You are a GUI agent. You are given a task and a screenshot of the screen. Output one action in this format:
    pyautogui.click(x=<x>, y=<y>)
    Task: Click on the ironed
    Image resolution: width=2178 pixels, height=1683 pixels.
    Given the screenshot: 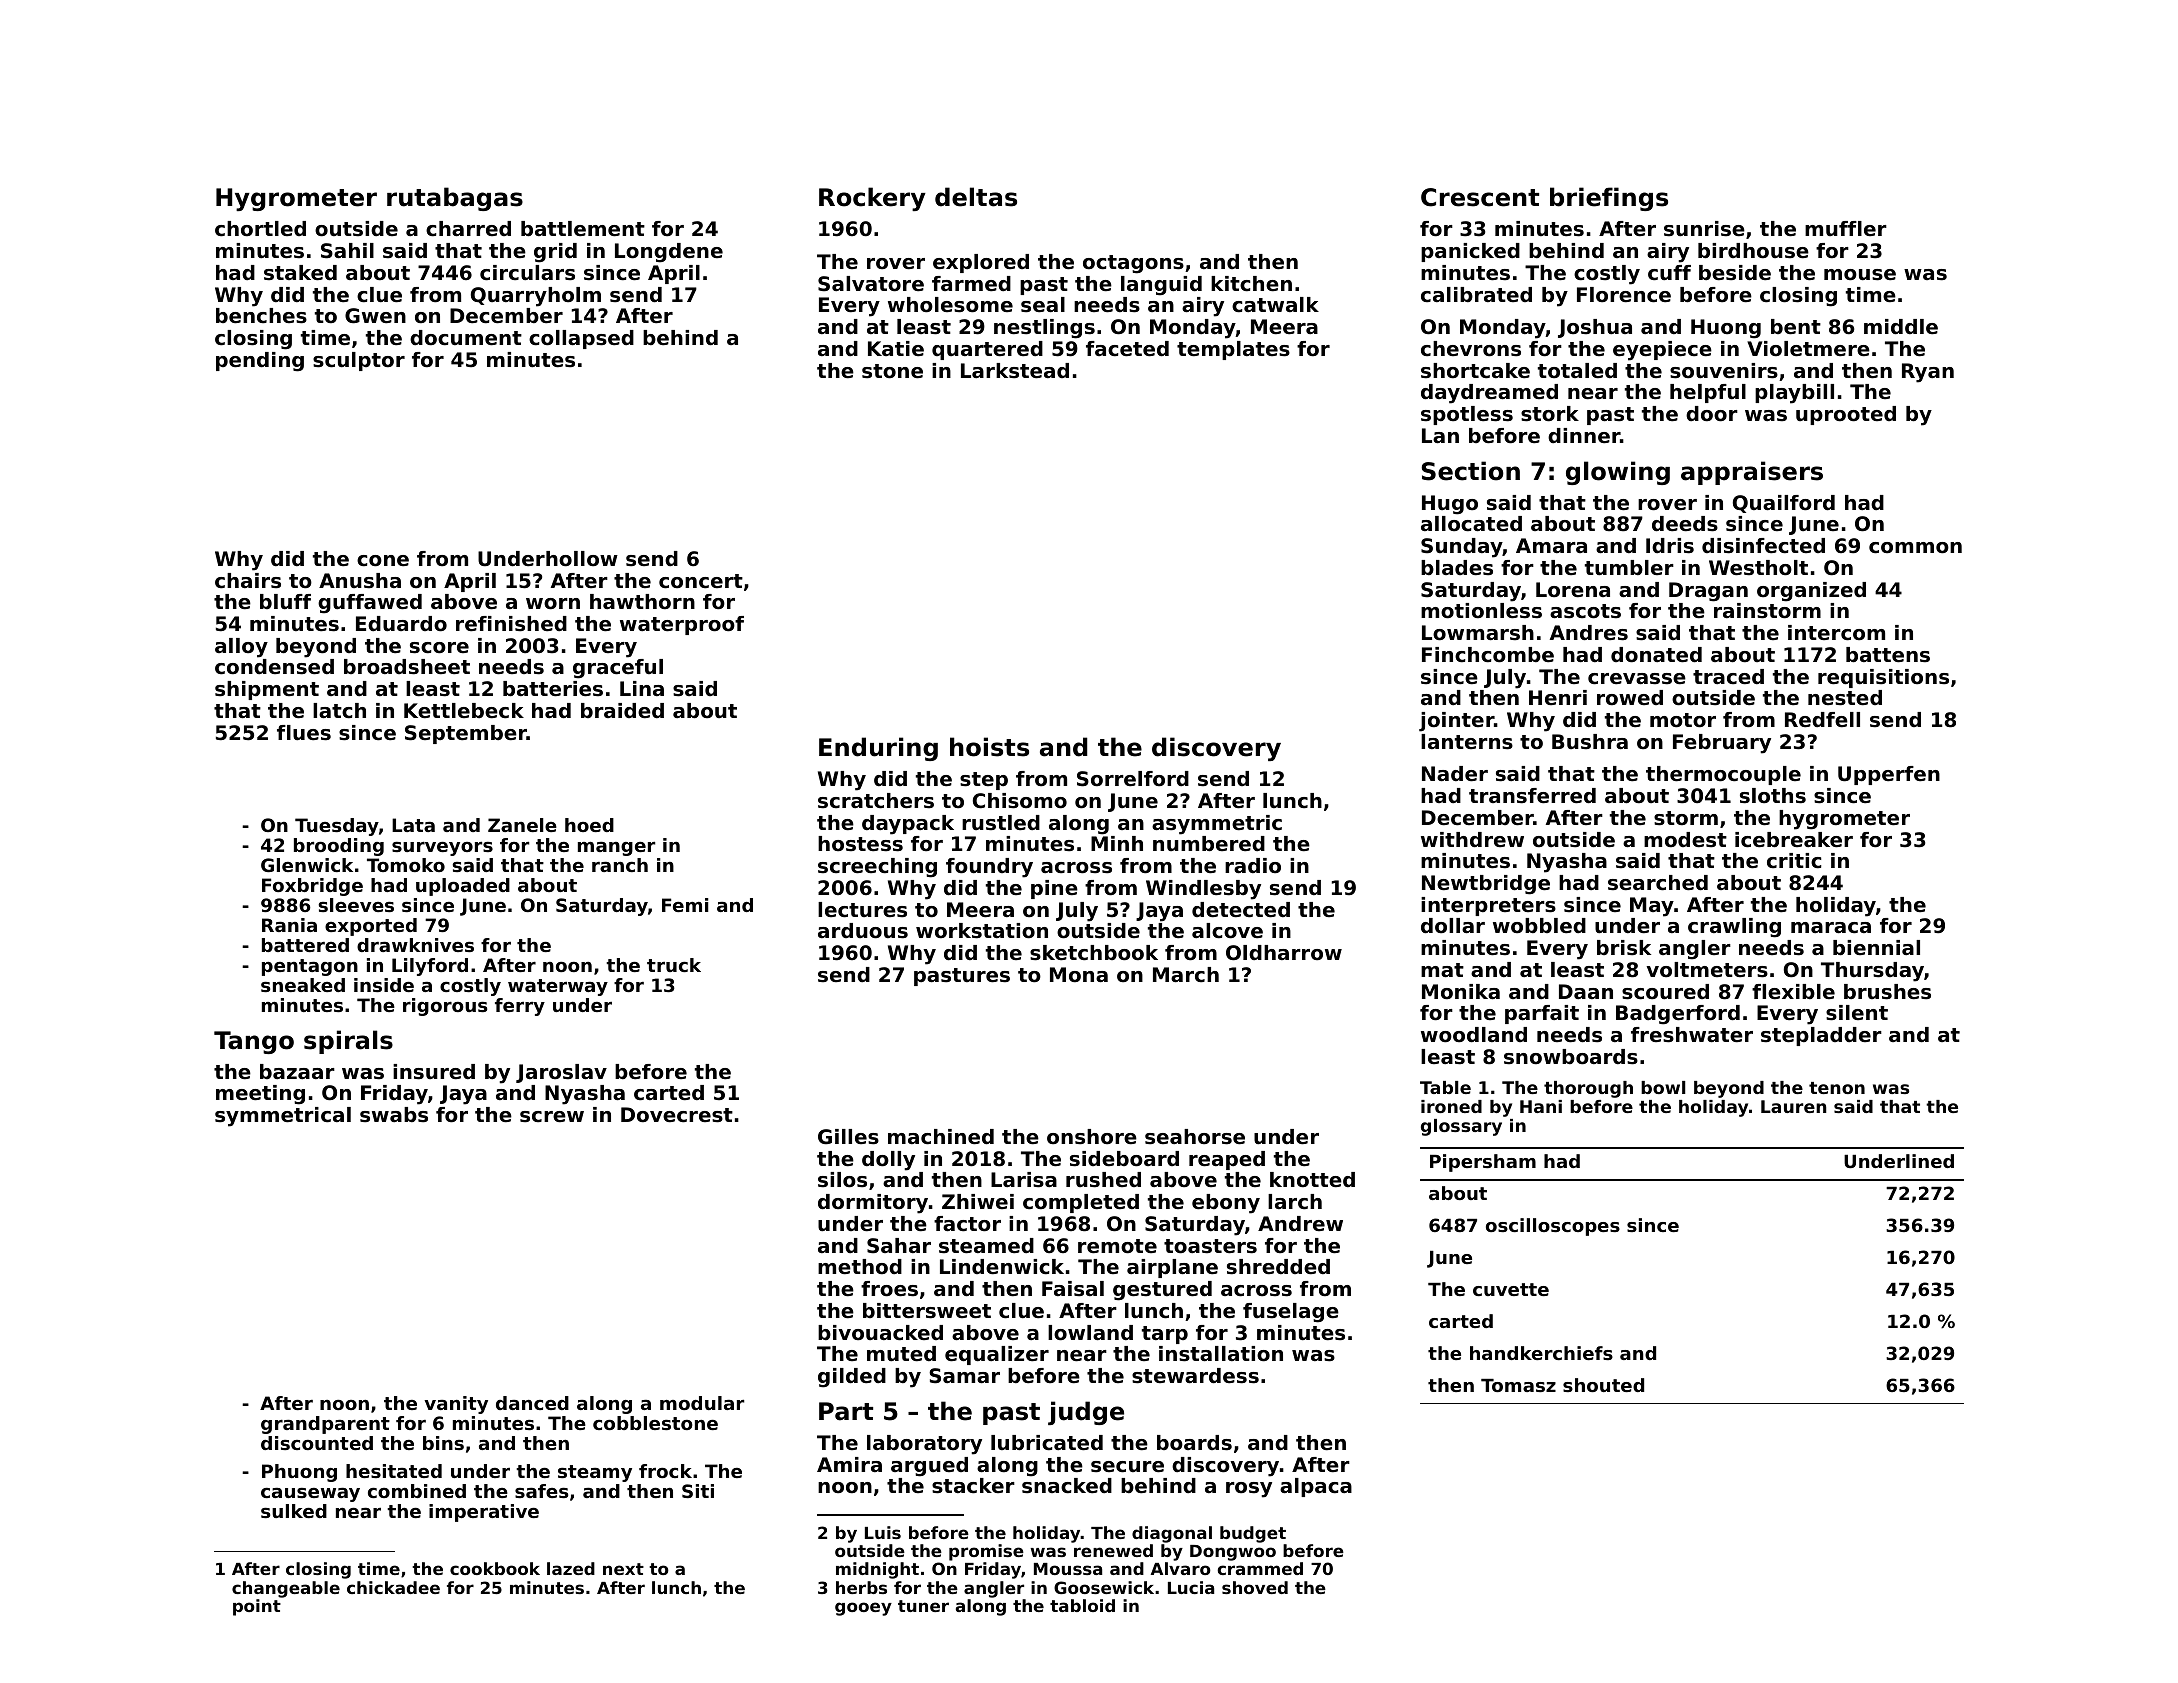 What is the action you would take?
    pyautogui.click(x=1451, y=1106)
